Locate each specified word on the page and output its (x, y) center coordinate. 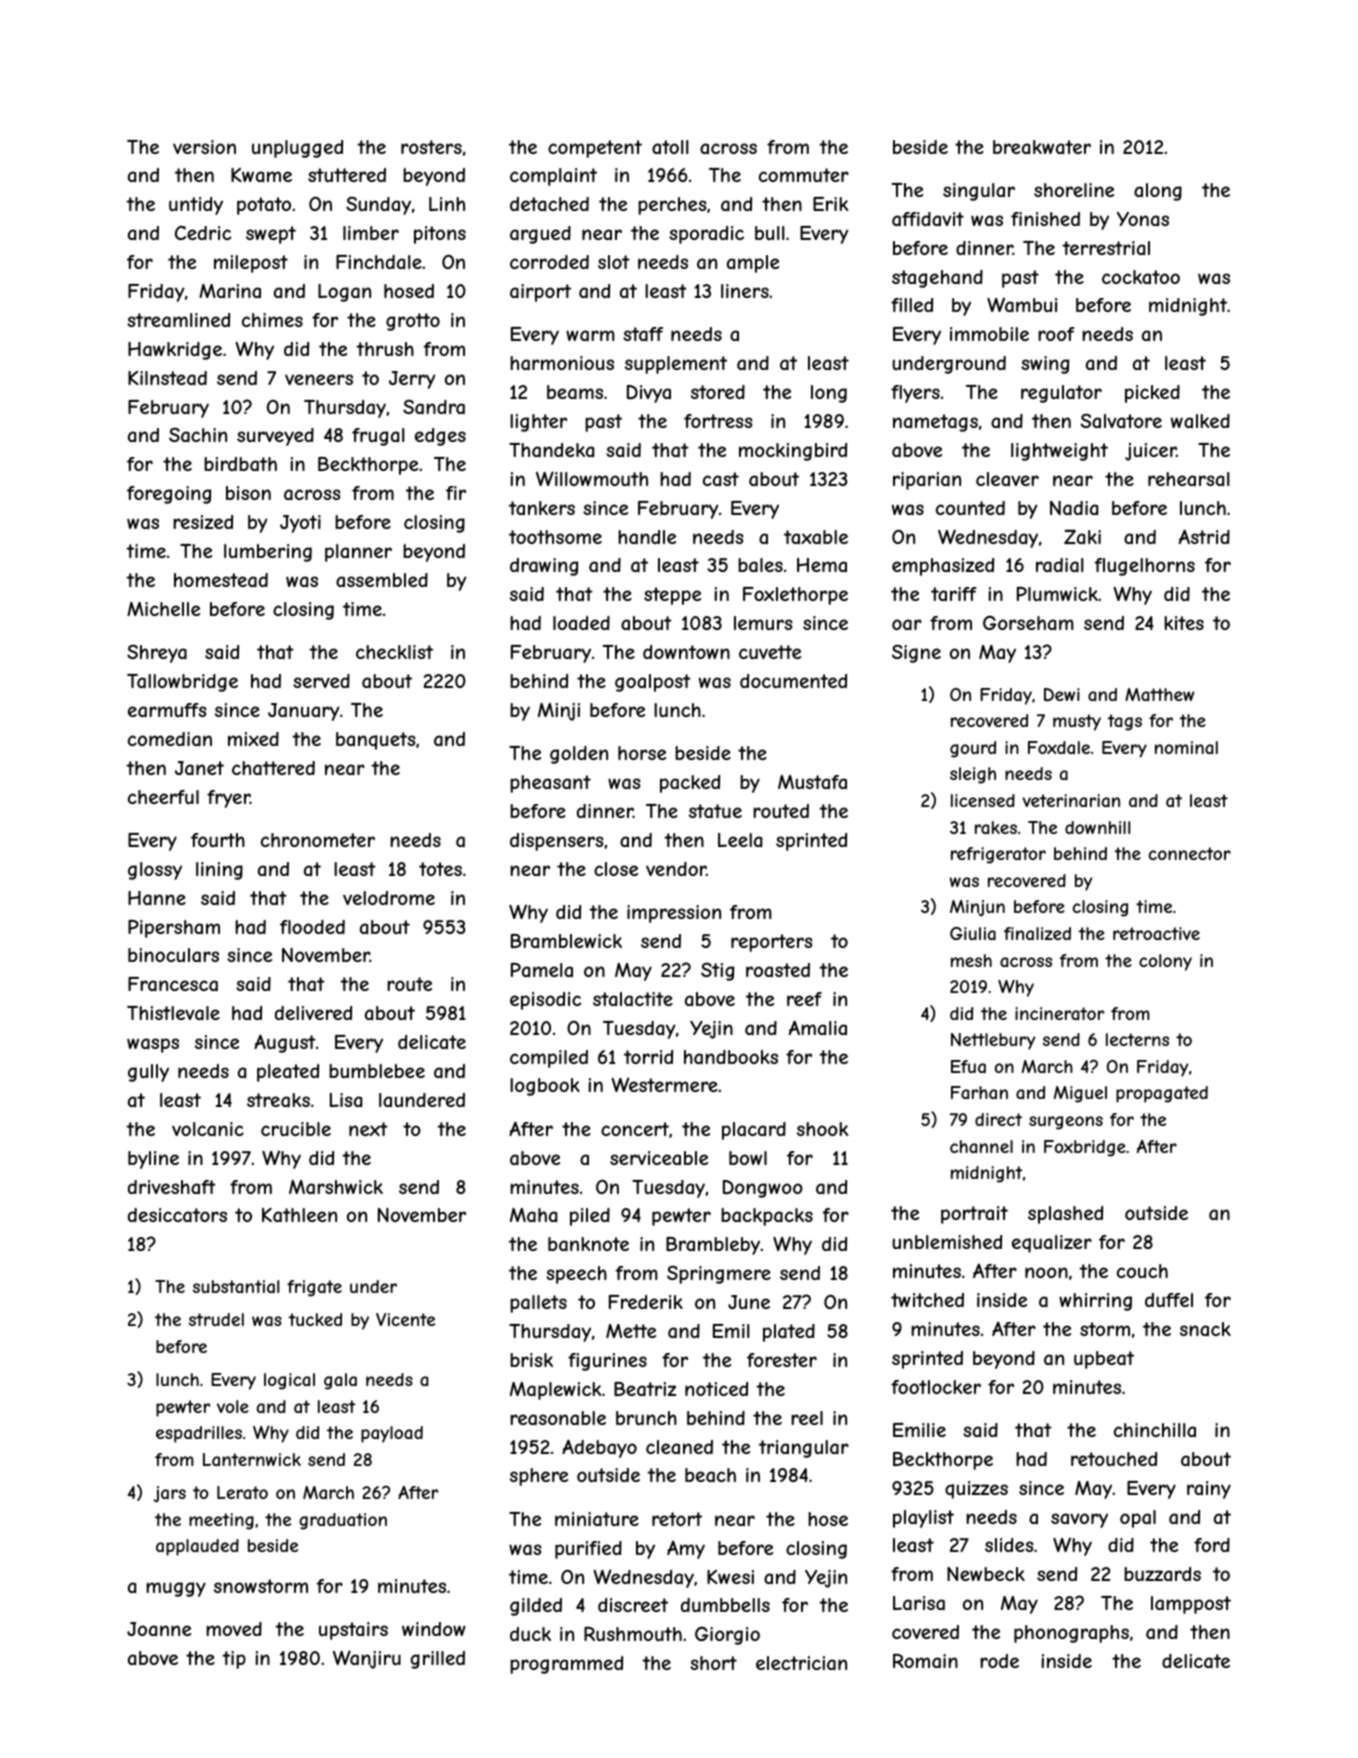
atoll (670, 147)
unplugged (297, 149)
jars (170, 1494)
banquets (376, 741)
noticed (716, 1389)
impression (674, 914)
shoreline (1074, 190)
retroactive (1156, 933)
